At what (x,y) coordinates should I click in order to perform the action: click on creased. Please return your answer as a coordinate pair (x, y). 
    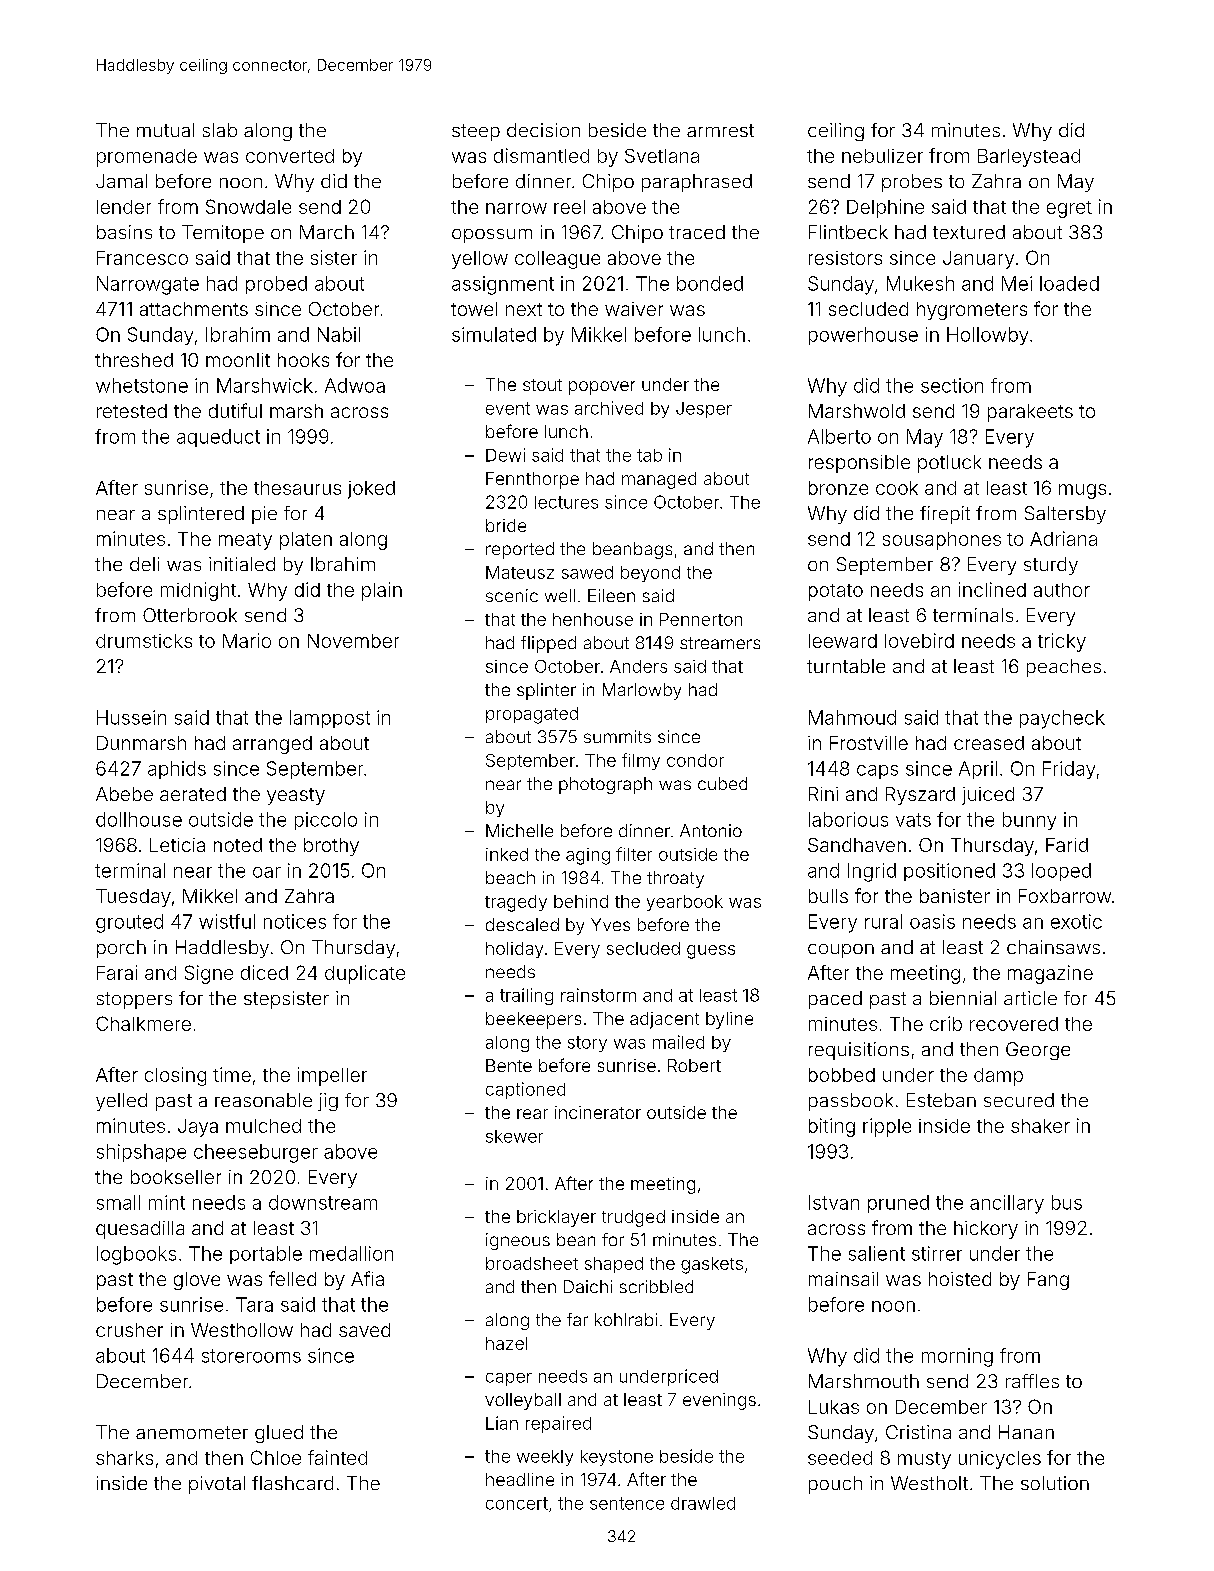
    Looking at the image, I should click on (989, 743).
